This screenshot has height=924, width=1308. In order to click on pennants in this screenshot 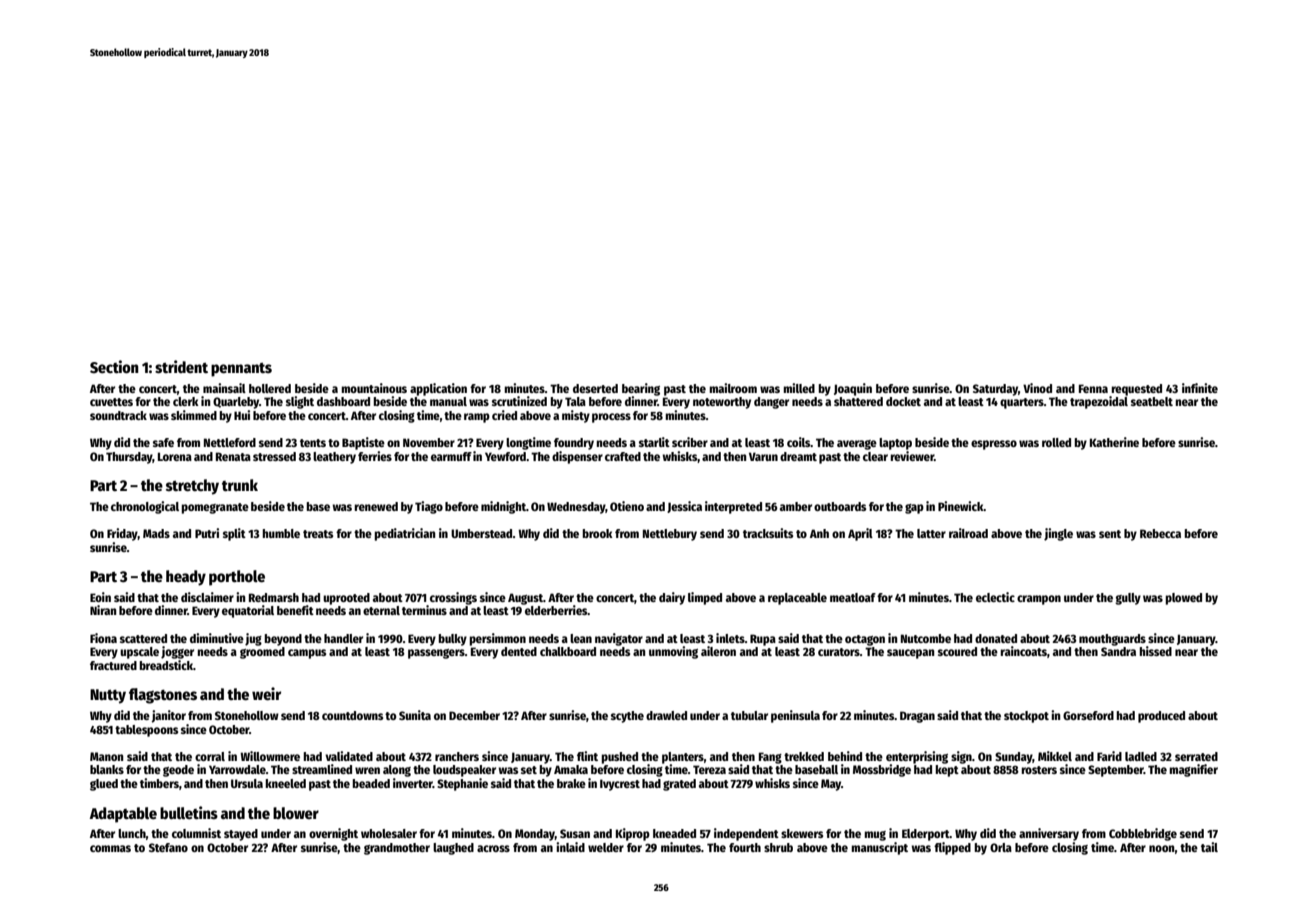, I will do `click(241, 370)`.
